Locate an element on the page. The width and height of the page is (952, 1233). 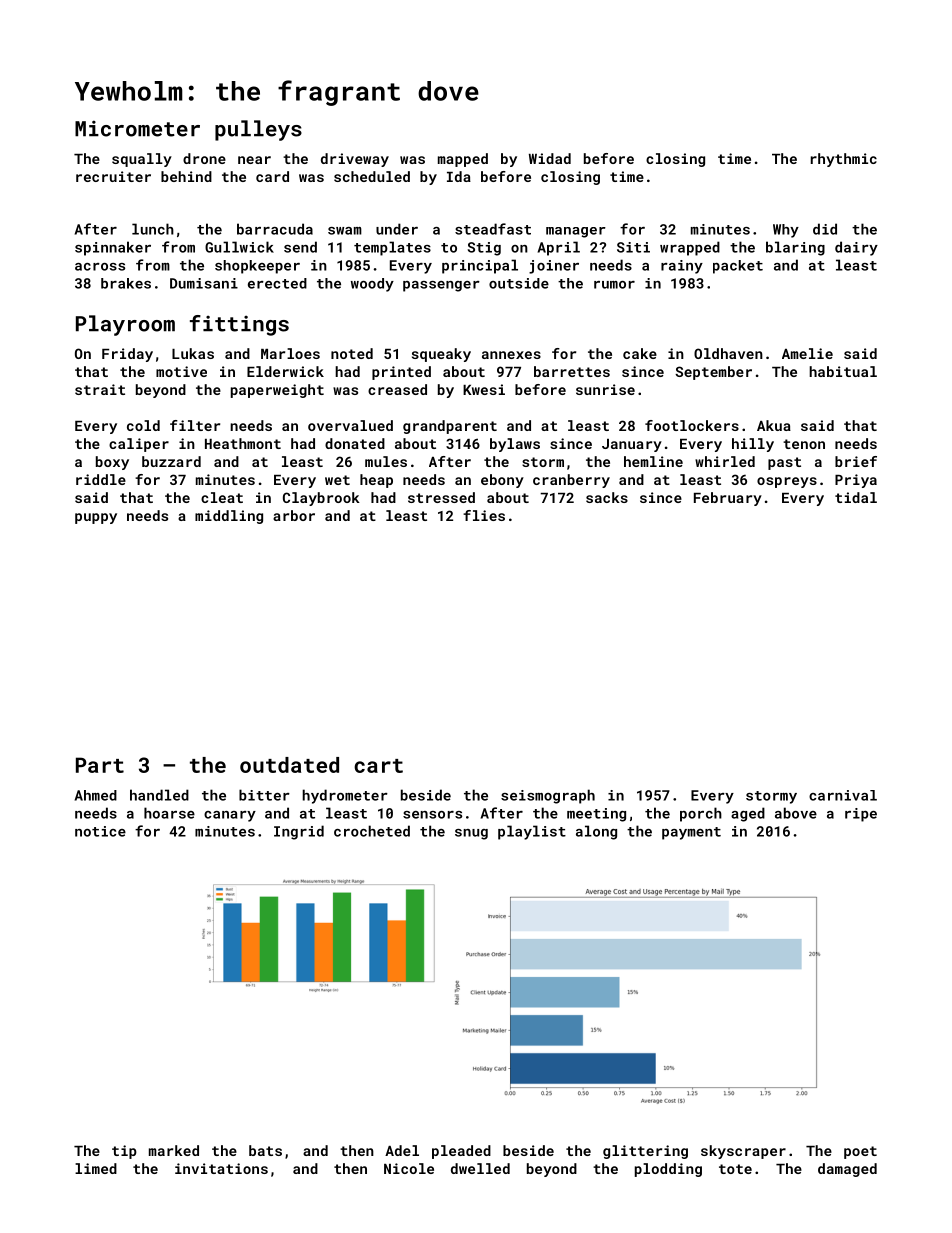
steadfast is located at coordinates (493, 229).
